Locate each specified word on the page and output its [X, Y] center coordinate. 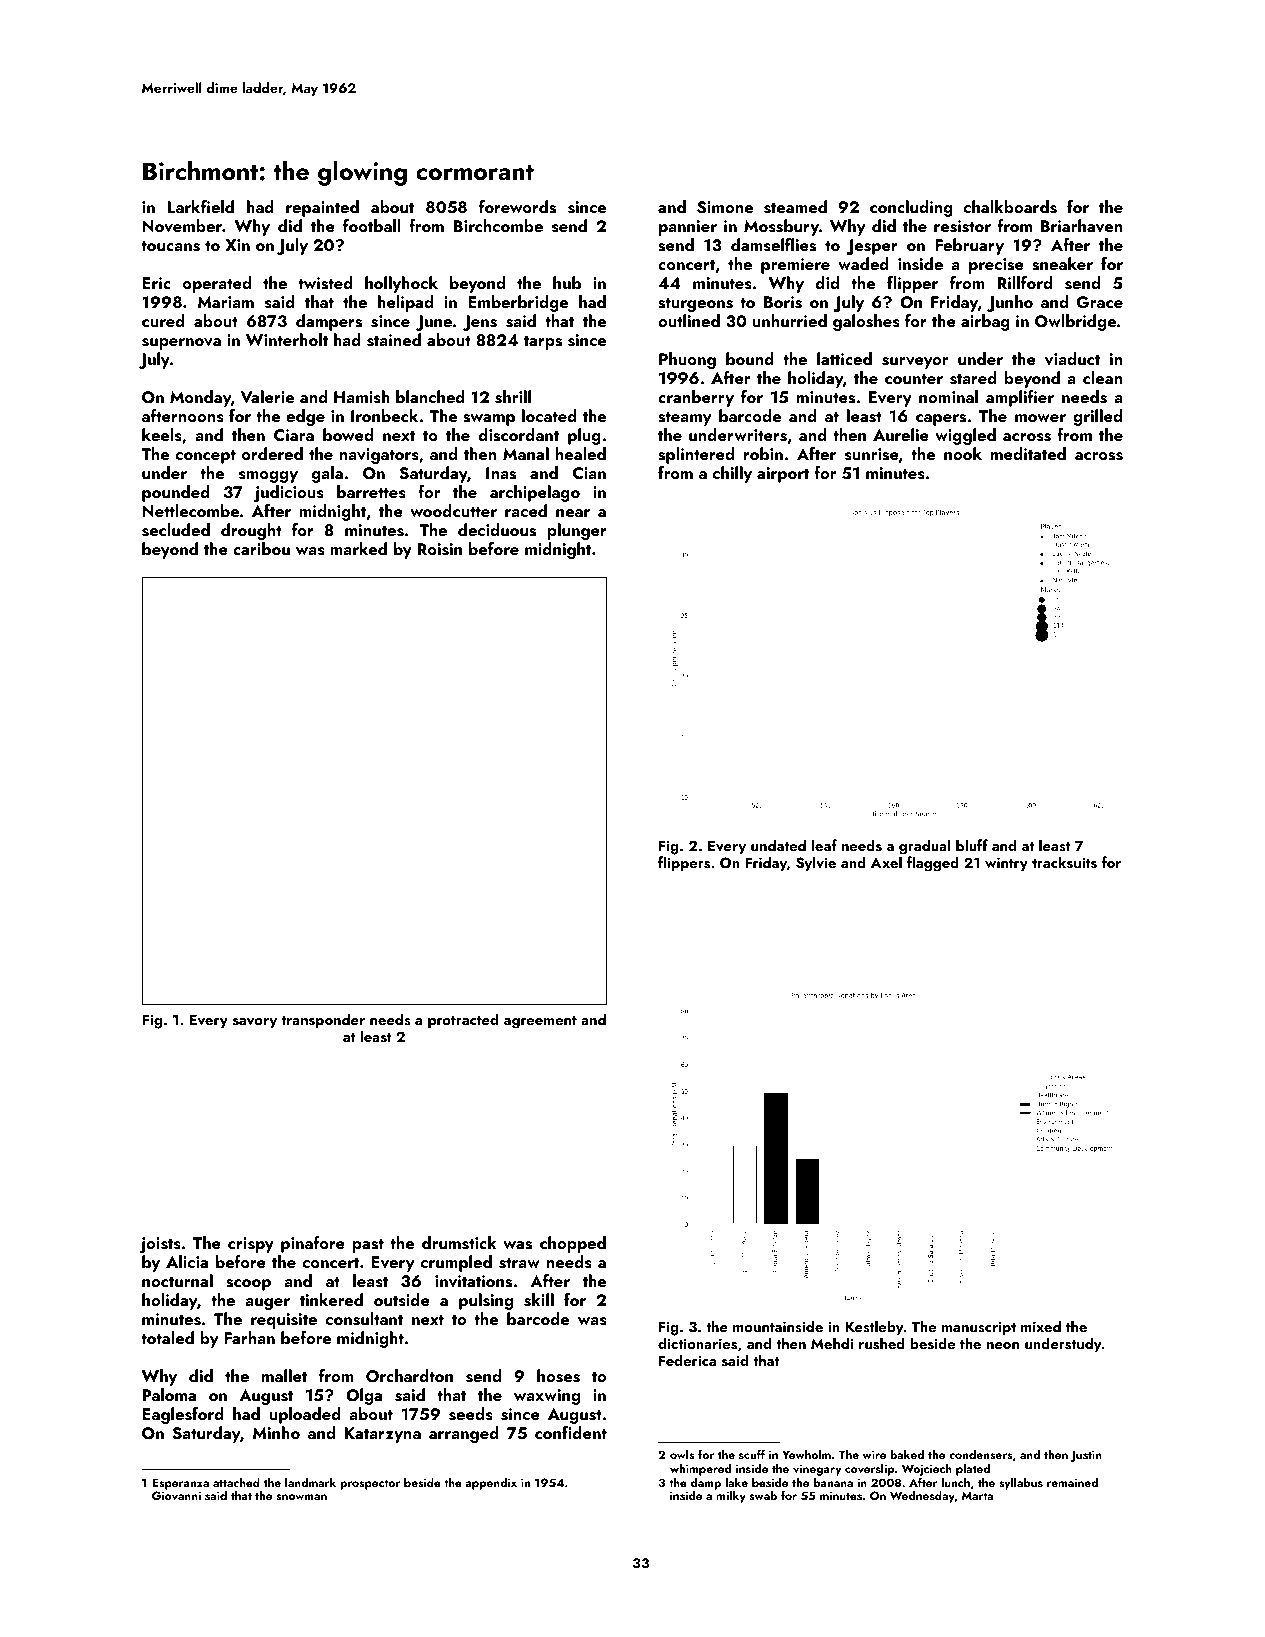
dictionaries [697, 1343]
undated [778, 845]
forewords [517, 207]
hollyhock [401, 284]
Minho [276, 1432]
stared [973, 378]
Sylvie [816, 863]
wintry [1006, 864]
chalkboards [1010, 207]
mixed [1041, 1326]
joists [160, 1245]
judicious [289, 493]
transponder [323, 1020]
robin [763, 453]
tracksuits [1064, 862]
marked [358, 548]
